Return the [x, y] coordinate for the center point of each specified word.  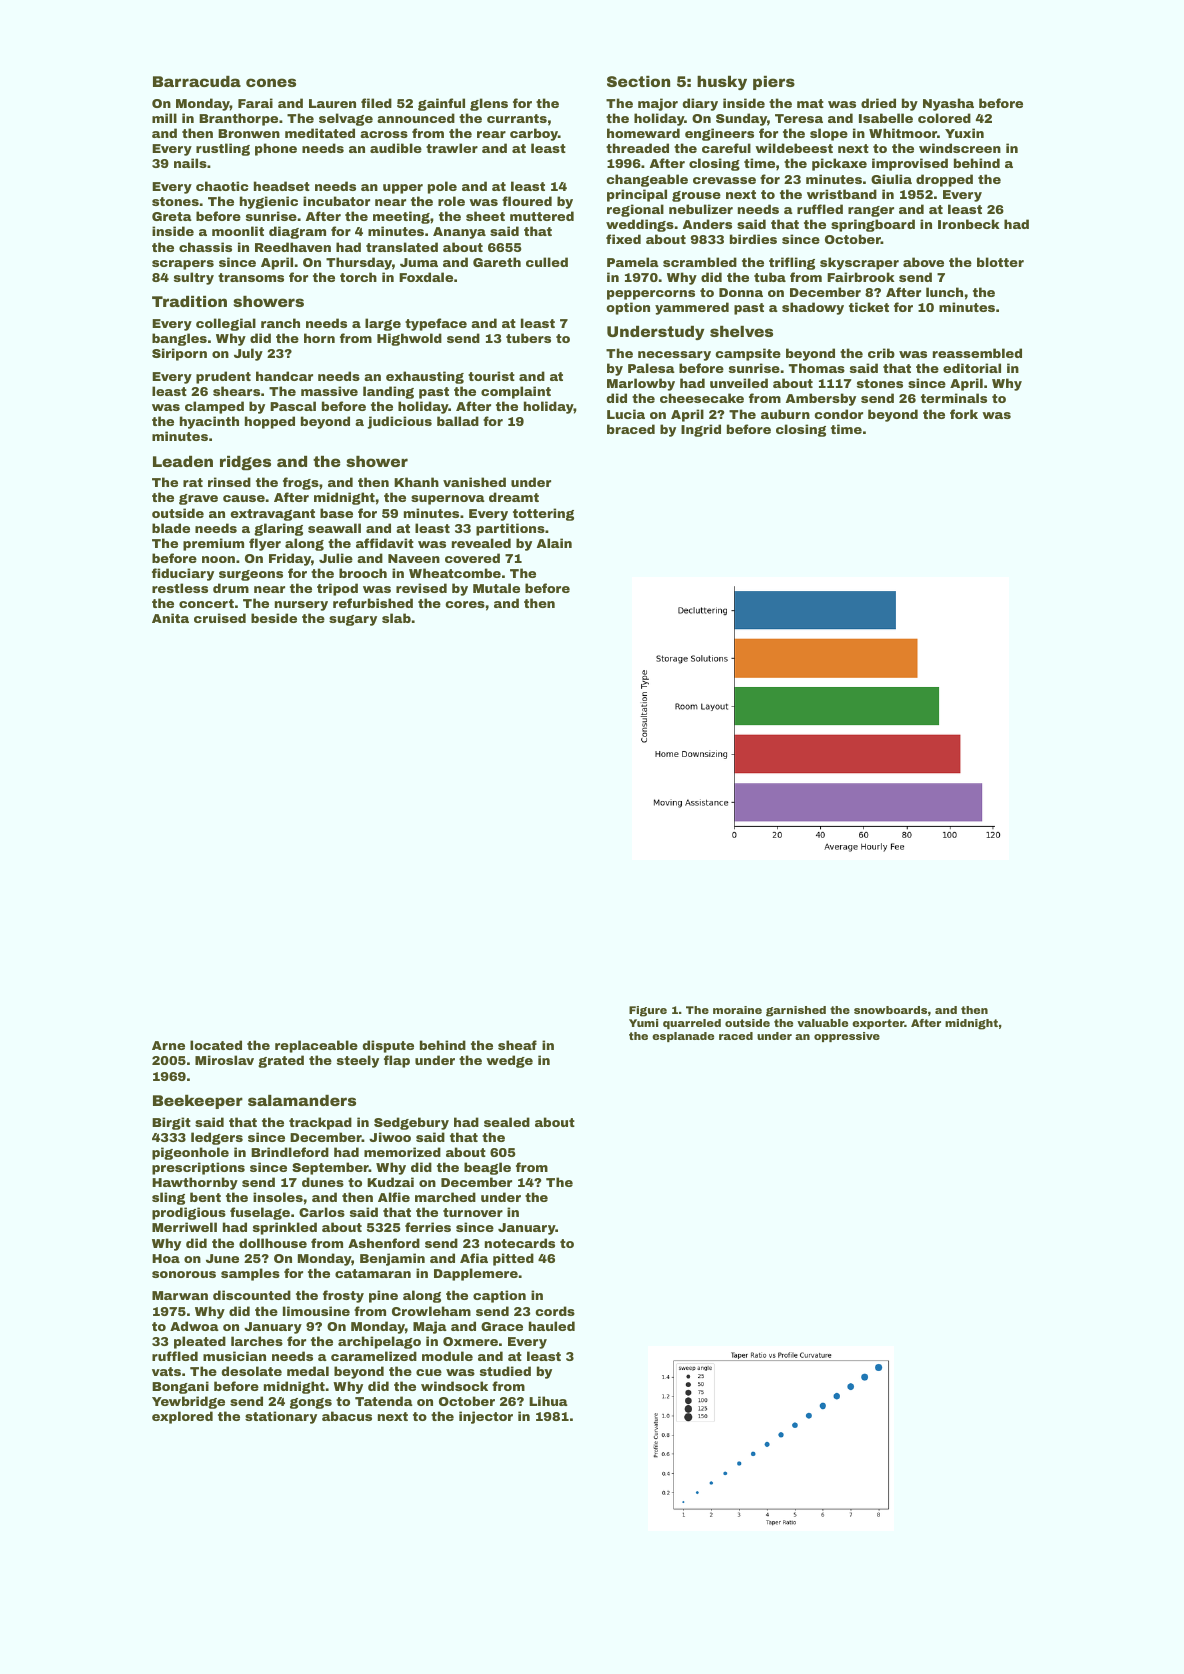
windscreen [960, 148]
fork [964, 414]
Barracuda [197, 81]
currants [517, 118]
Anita [170, 618]
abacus [347, 1416]
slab [396, 618]
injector [486, 1417]
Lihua [548, 1401]
